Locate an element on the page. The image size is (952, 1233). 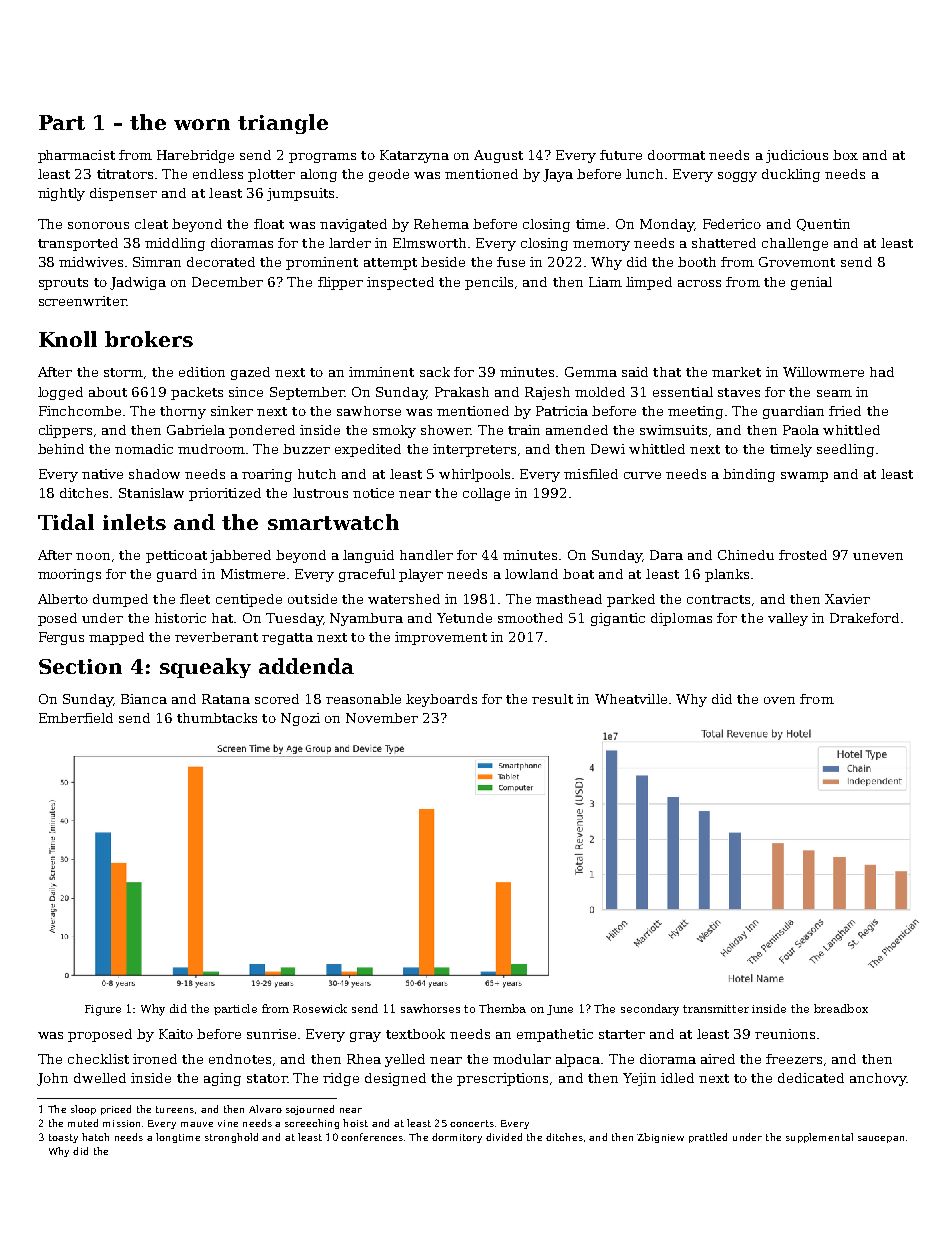
seedling is located at coordinates (845, 450).
